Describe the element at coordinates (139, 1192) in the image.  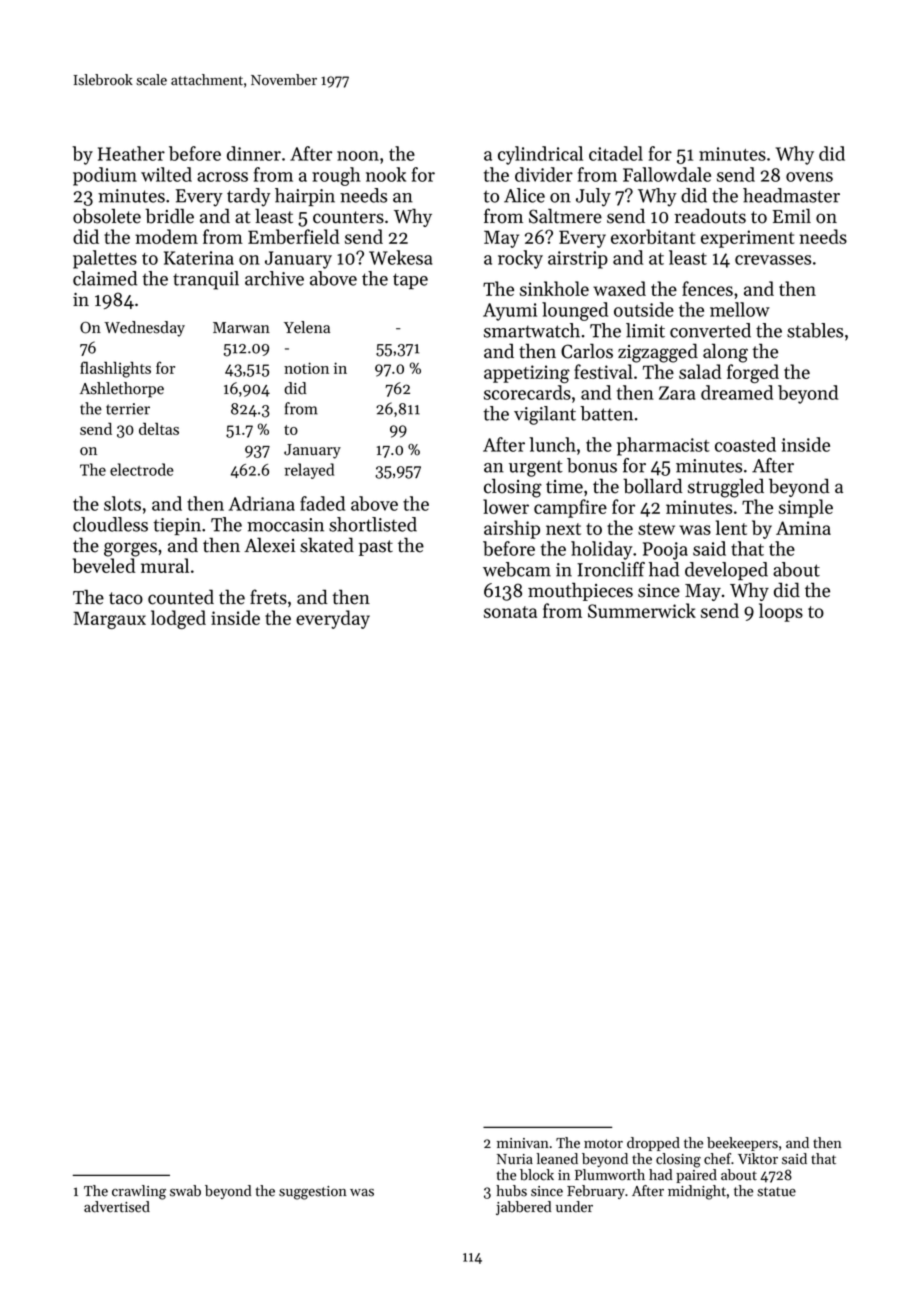
I see `crawling` at that location.
